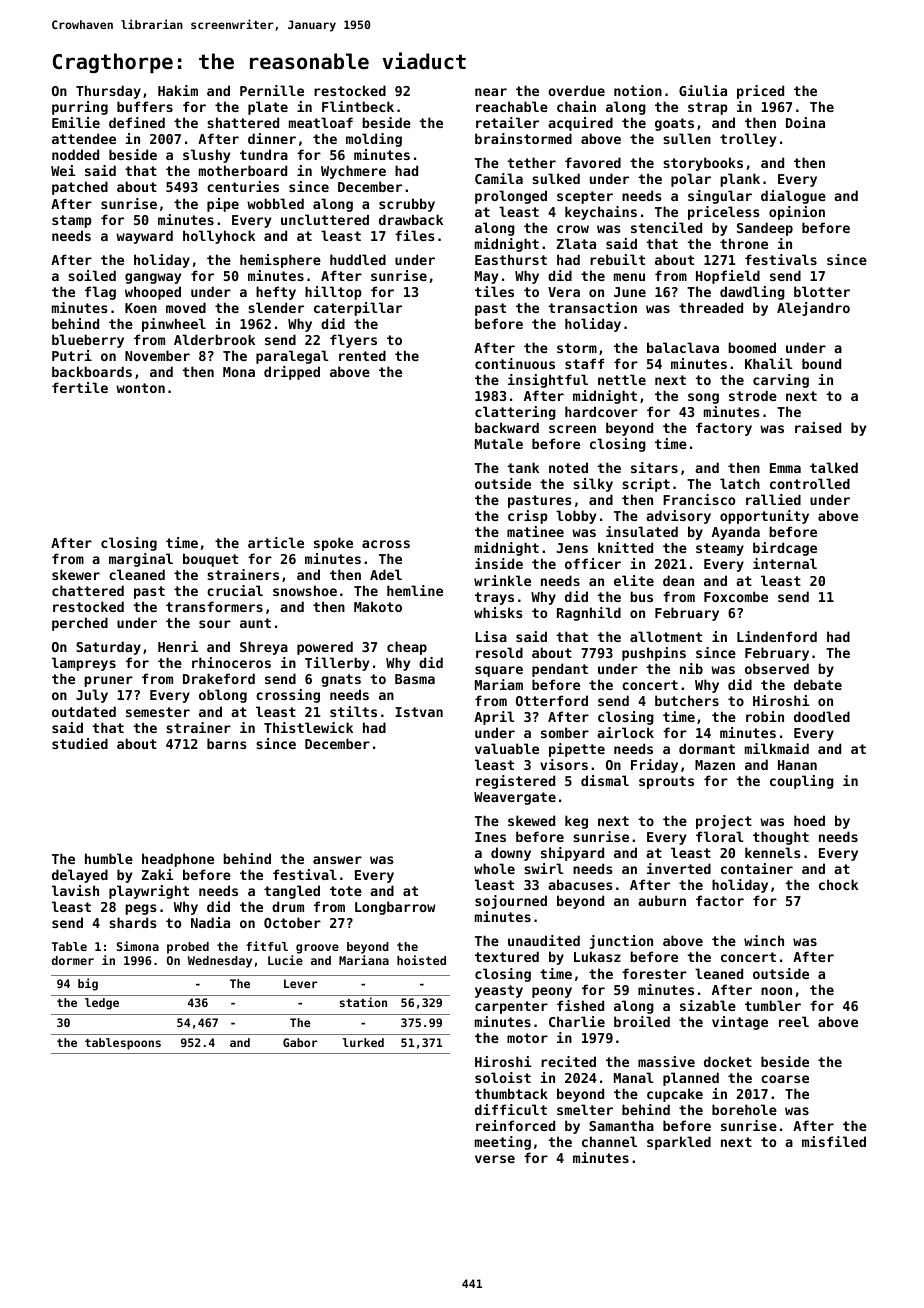 The image size is (924, 1308). I want to click on sullen, so click(687, 138).
